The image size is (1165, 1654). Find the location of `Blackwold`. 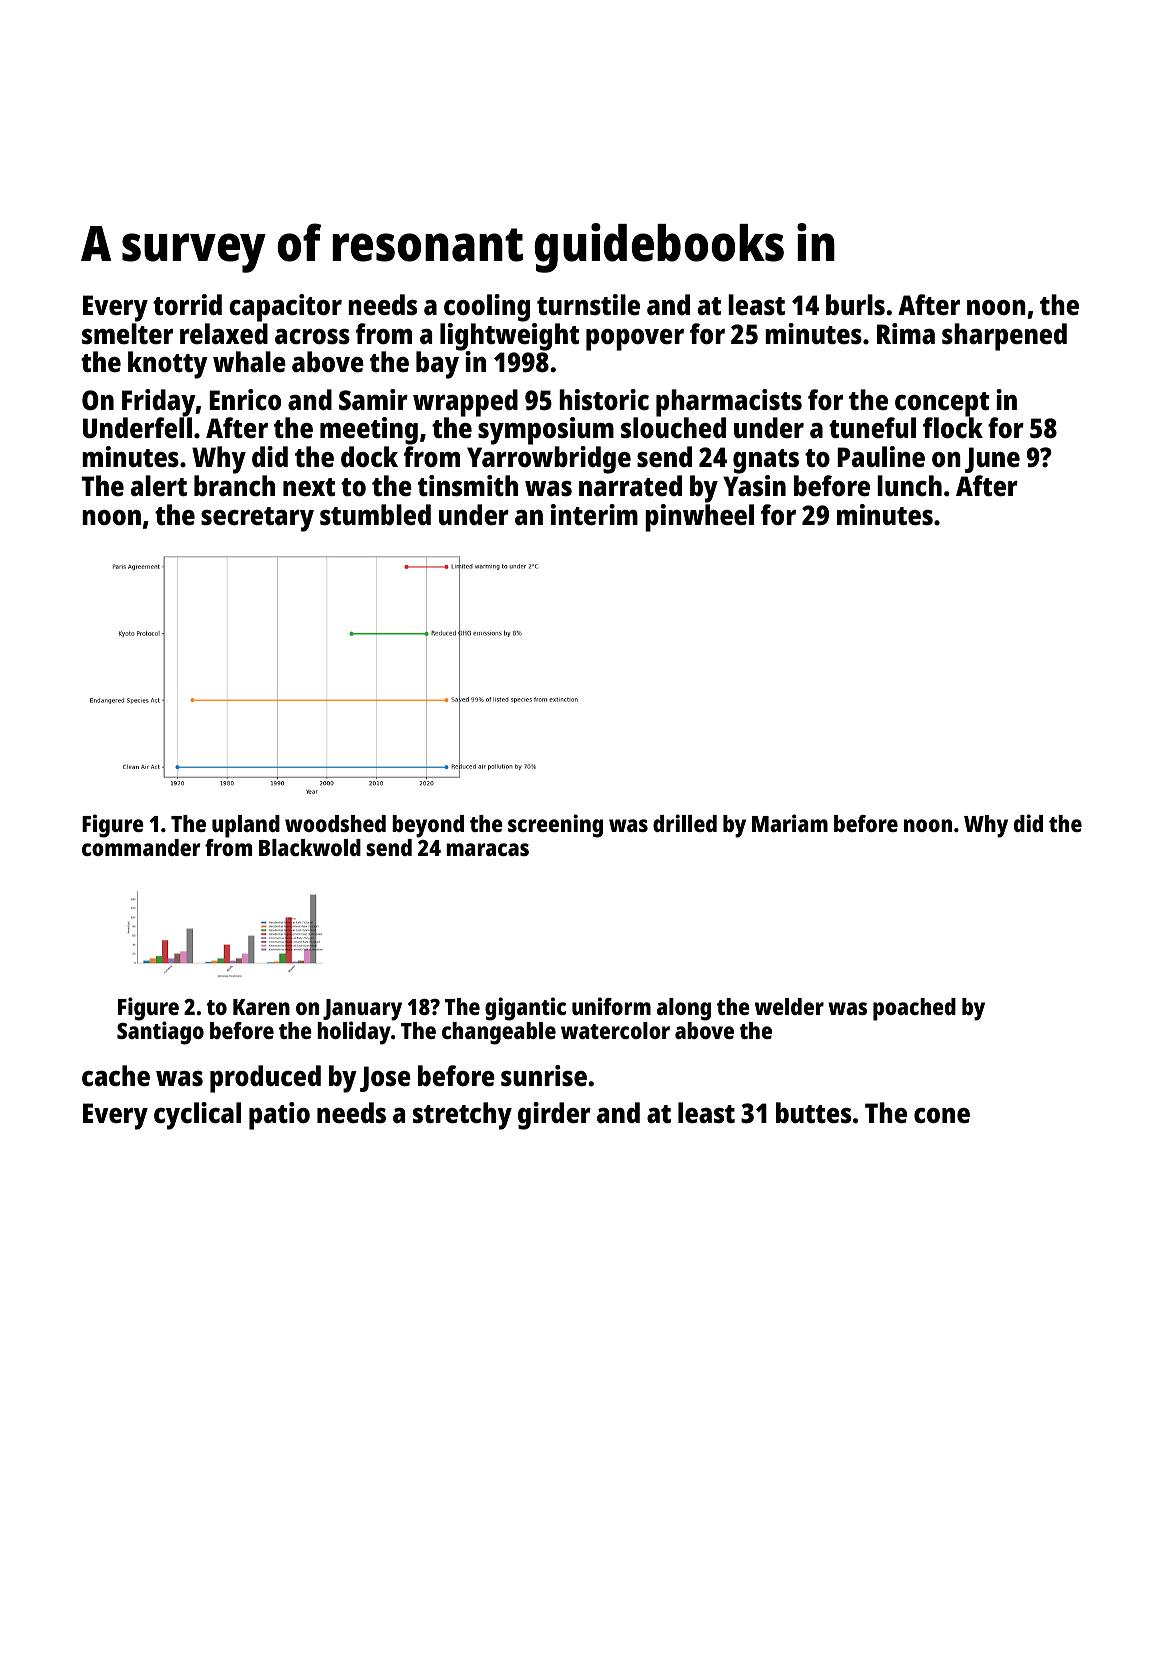

Blackwold is located at coordinates (310, 847).
